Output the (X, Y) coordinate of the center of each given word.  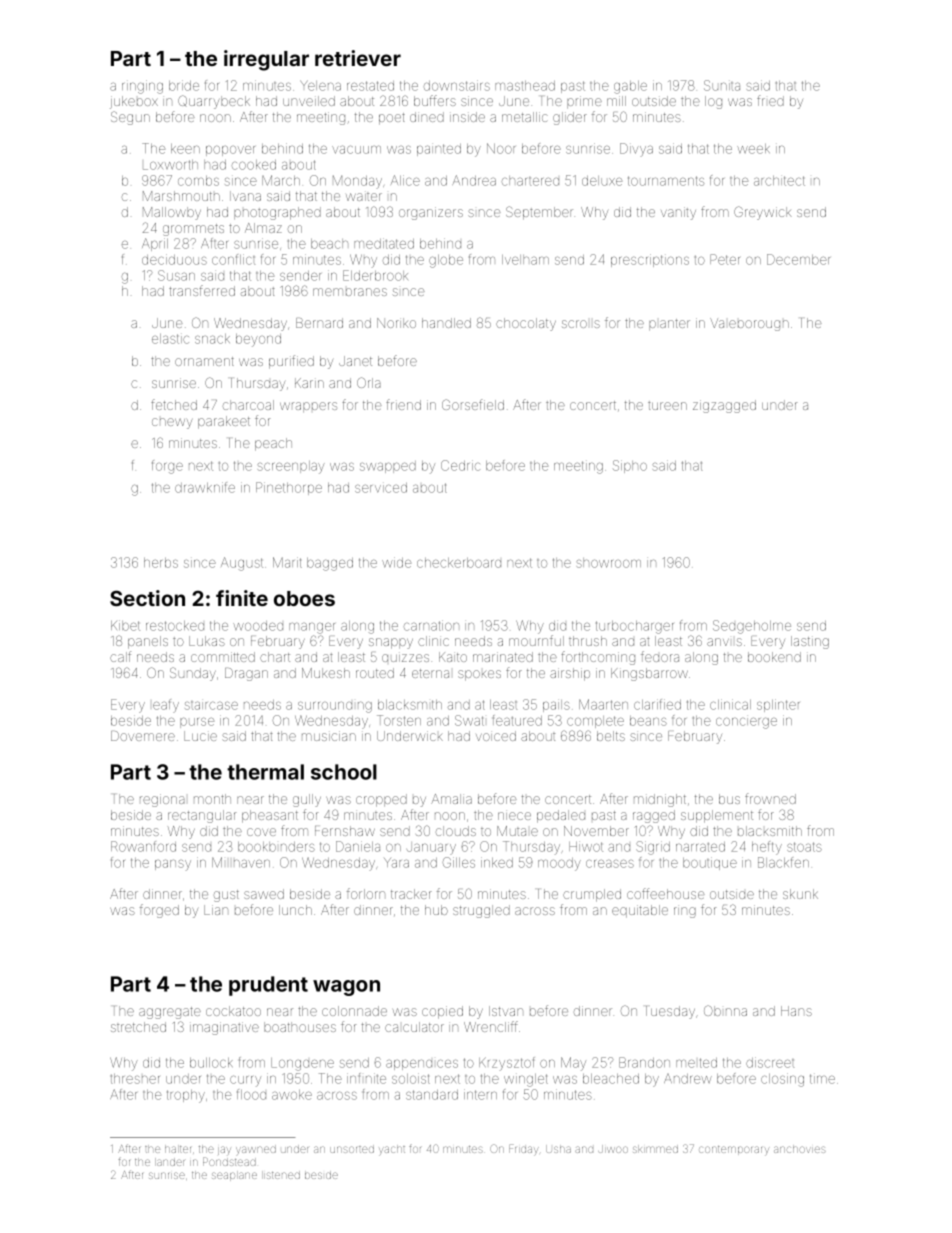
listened (282, 1175)
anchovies (800, 1149)
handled (446, 323)
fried (770, 100)
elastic (170, 339)
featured (517, 720)
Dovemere (143, 736)
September (539, 213)
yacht (392, 1150)
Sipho (630, 466)
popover (230, 151)
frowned (770, 798)
